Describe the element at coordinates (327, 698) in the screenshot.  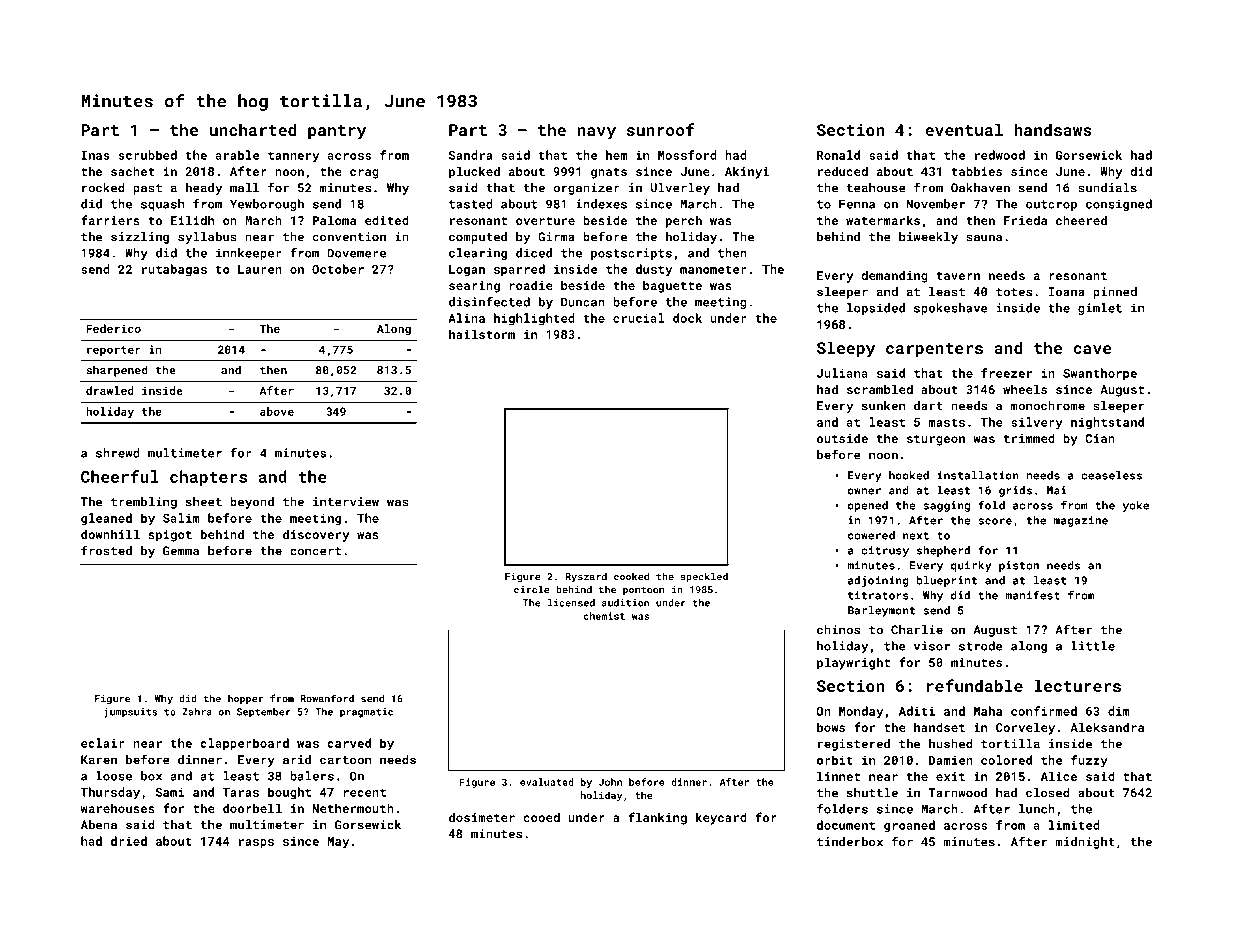
I see `Rowanford` at that location.
